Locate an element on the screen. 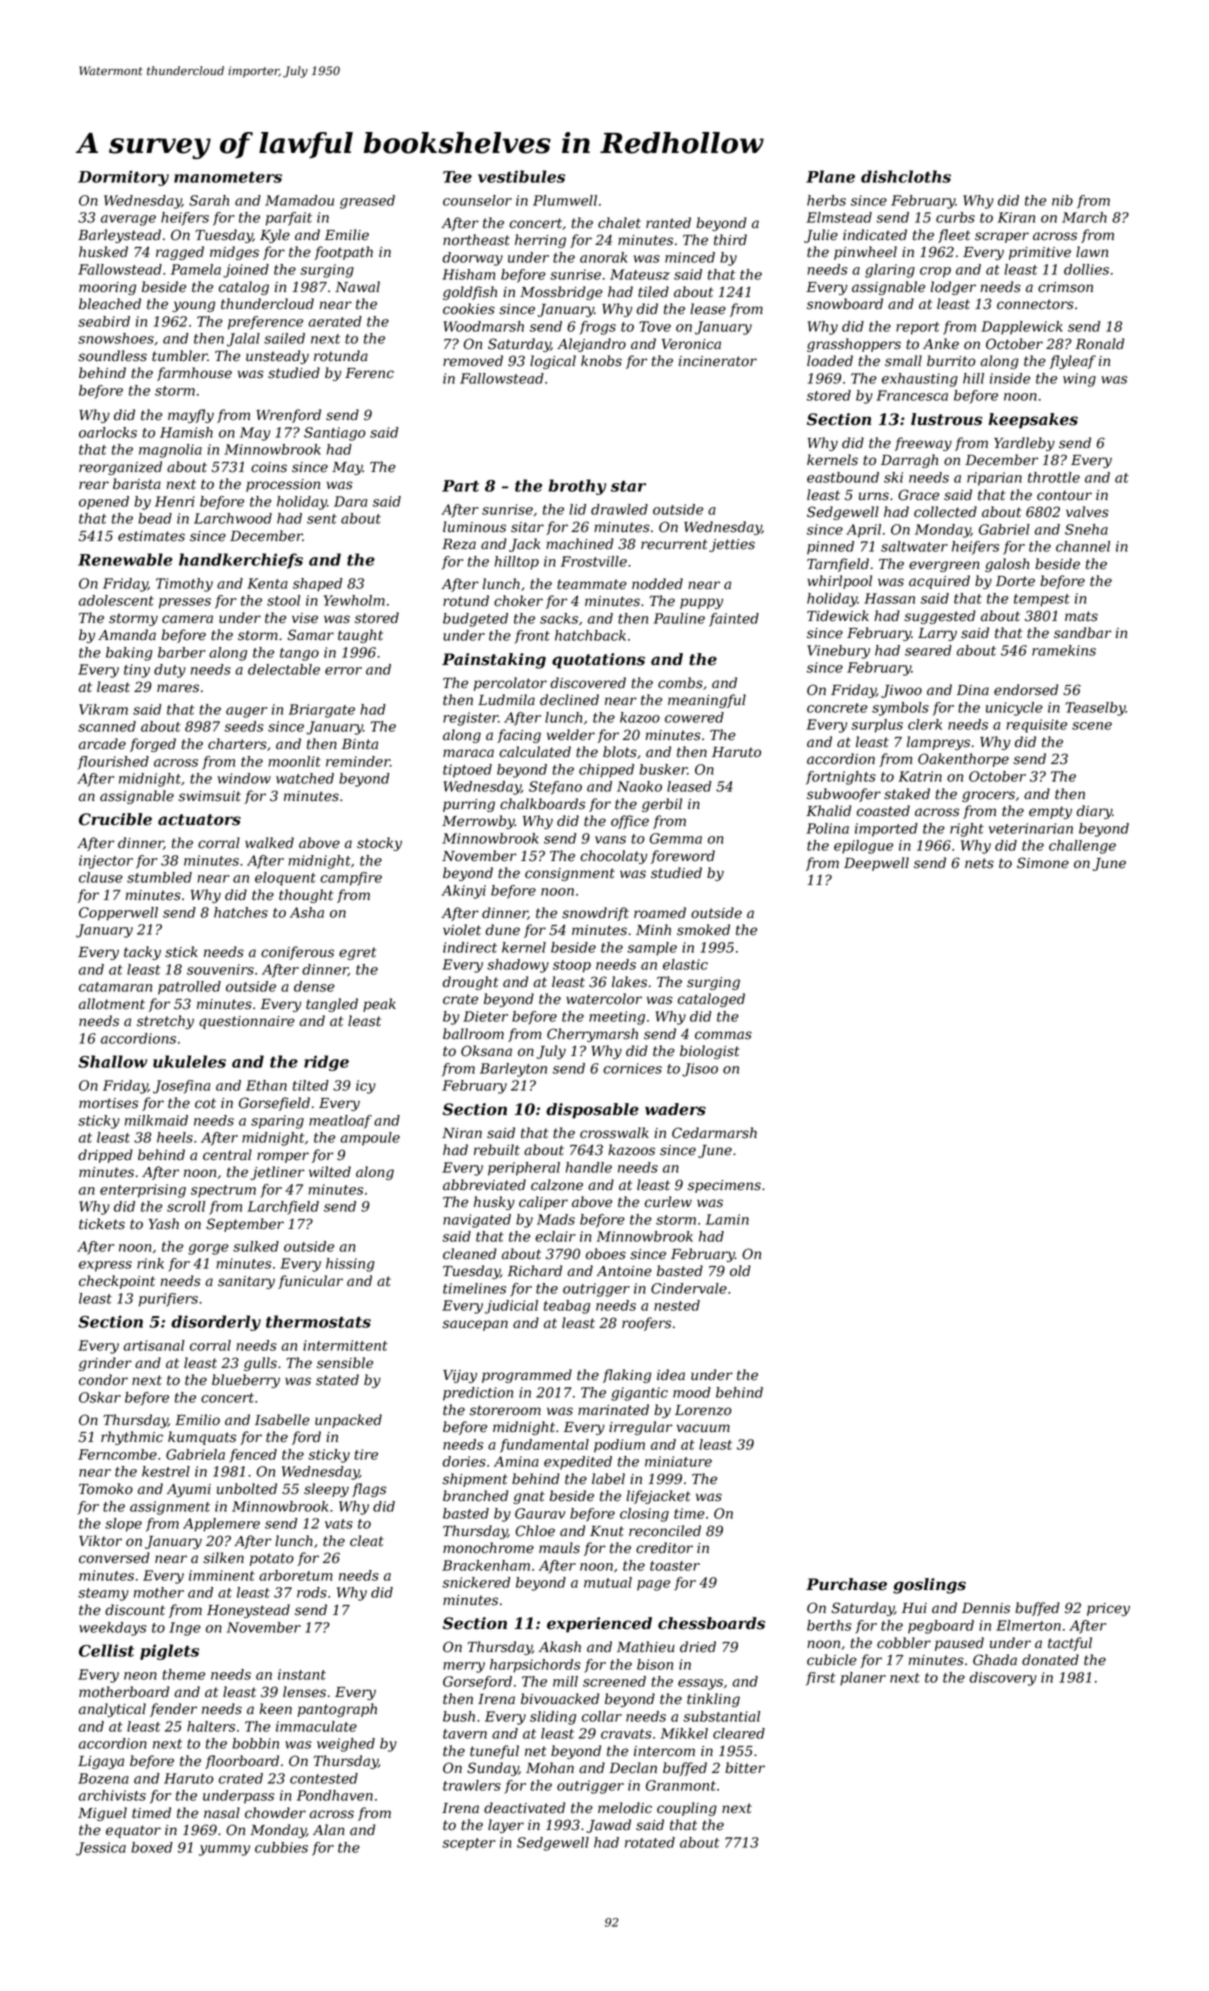  dishcloths is located at coordinates (906, 176).
